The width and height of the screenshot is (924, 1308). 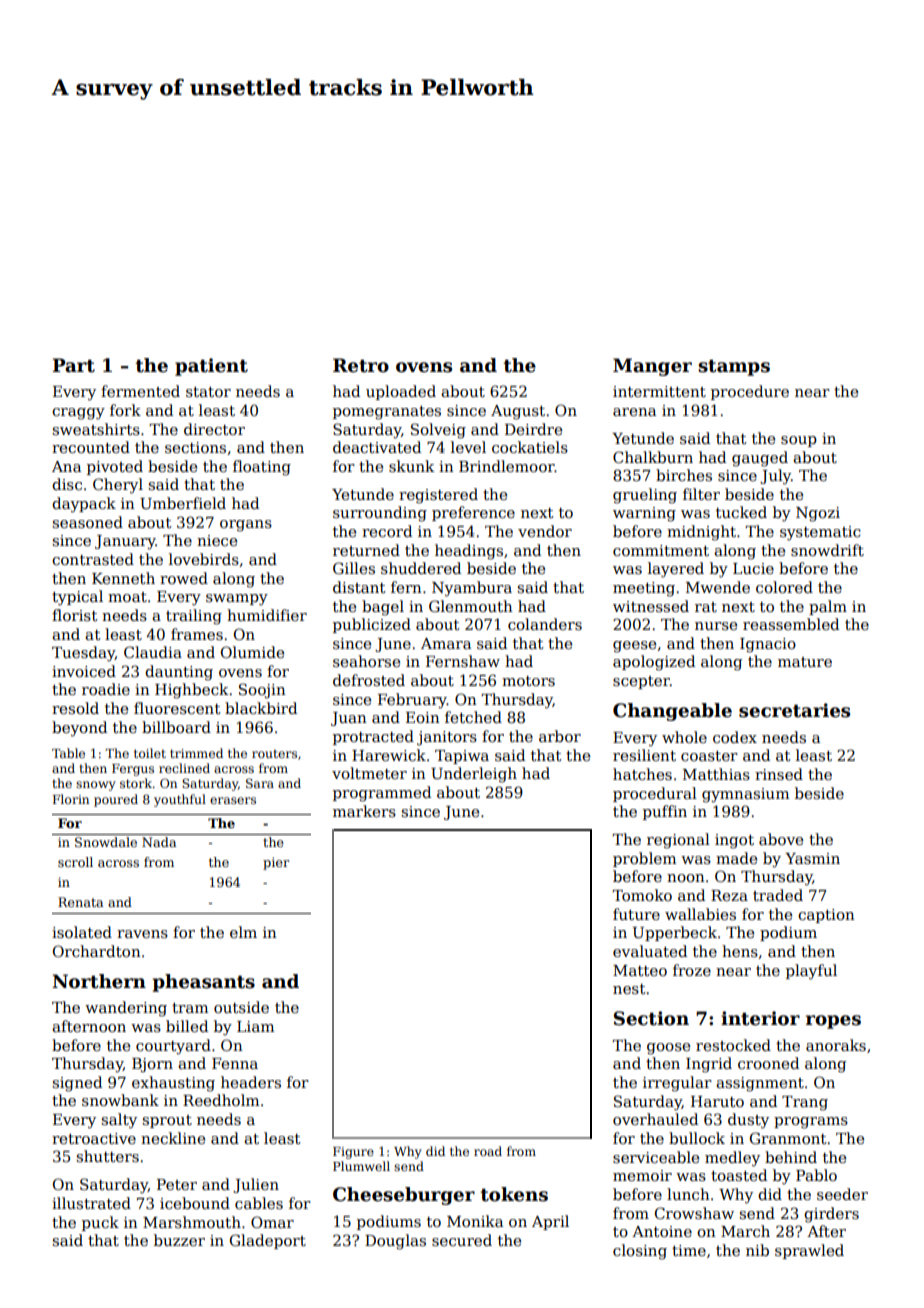 I want to click on procedure, so click(x=750, y=392).
